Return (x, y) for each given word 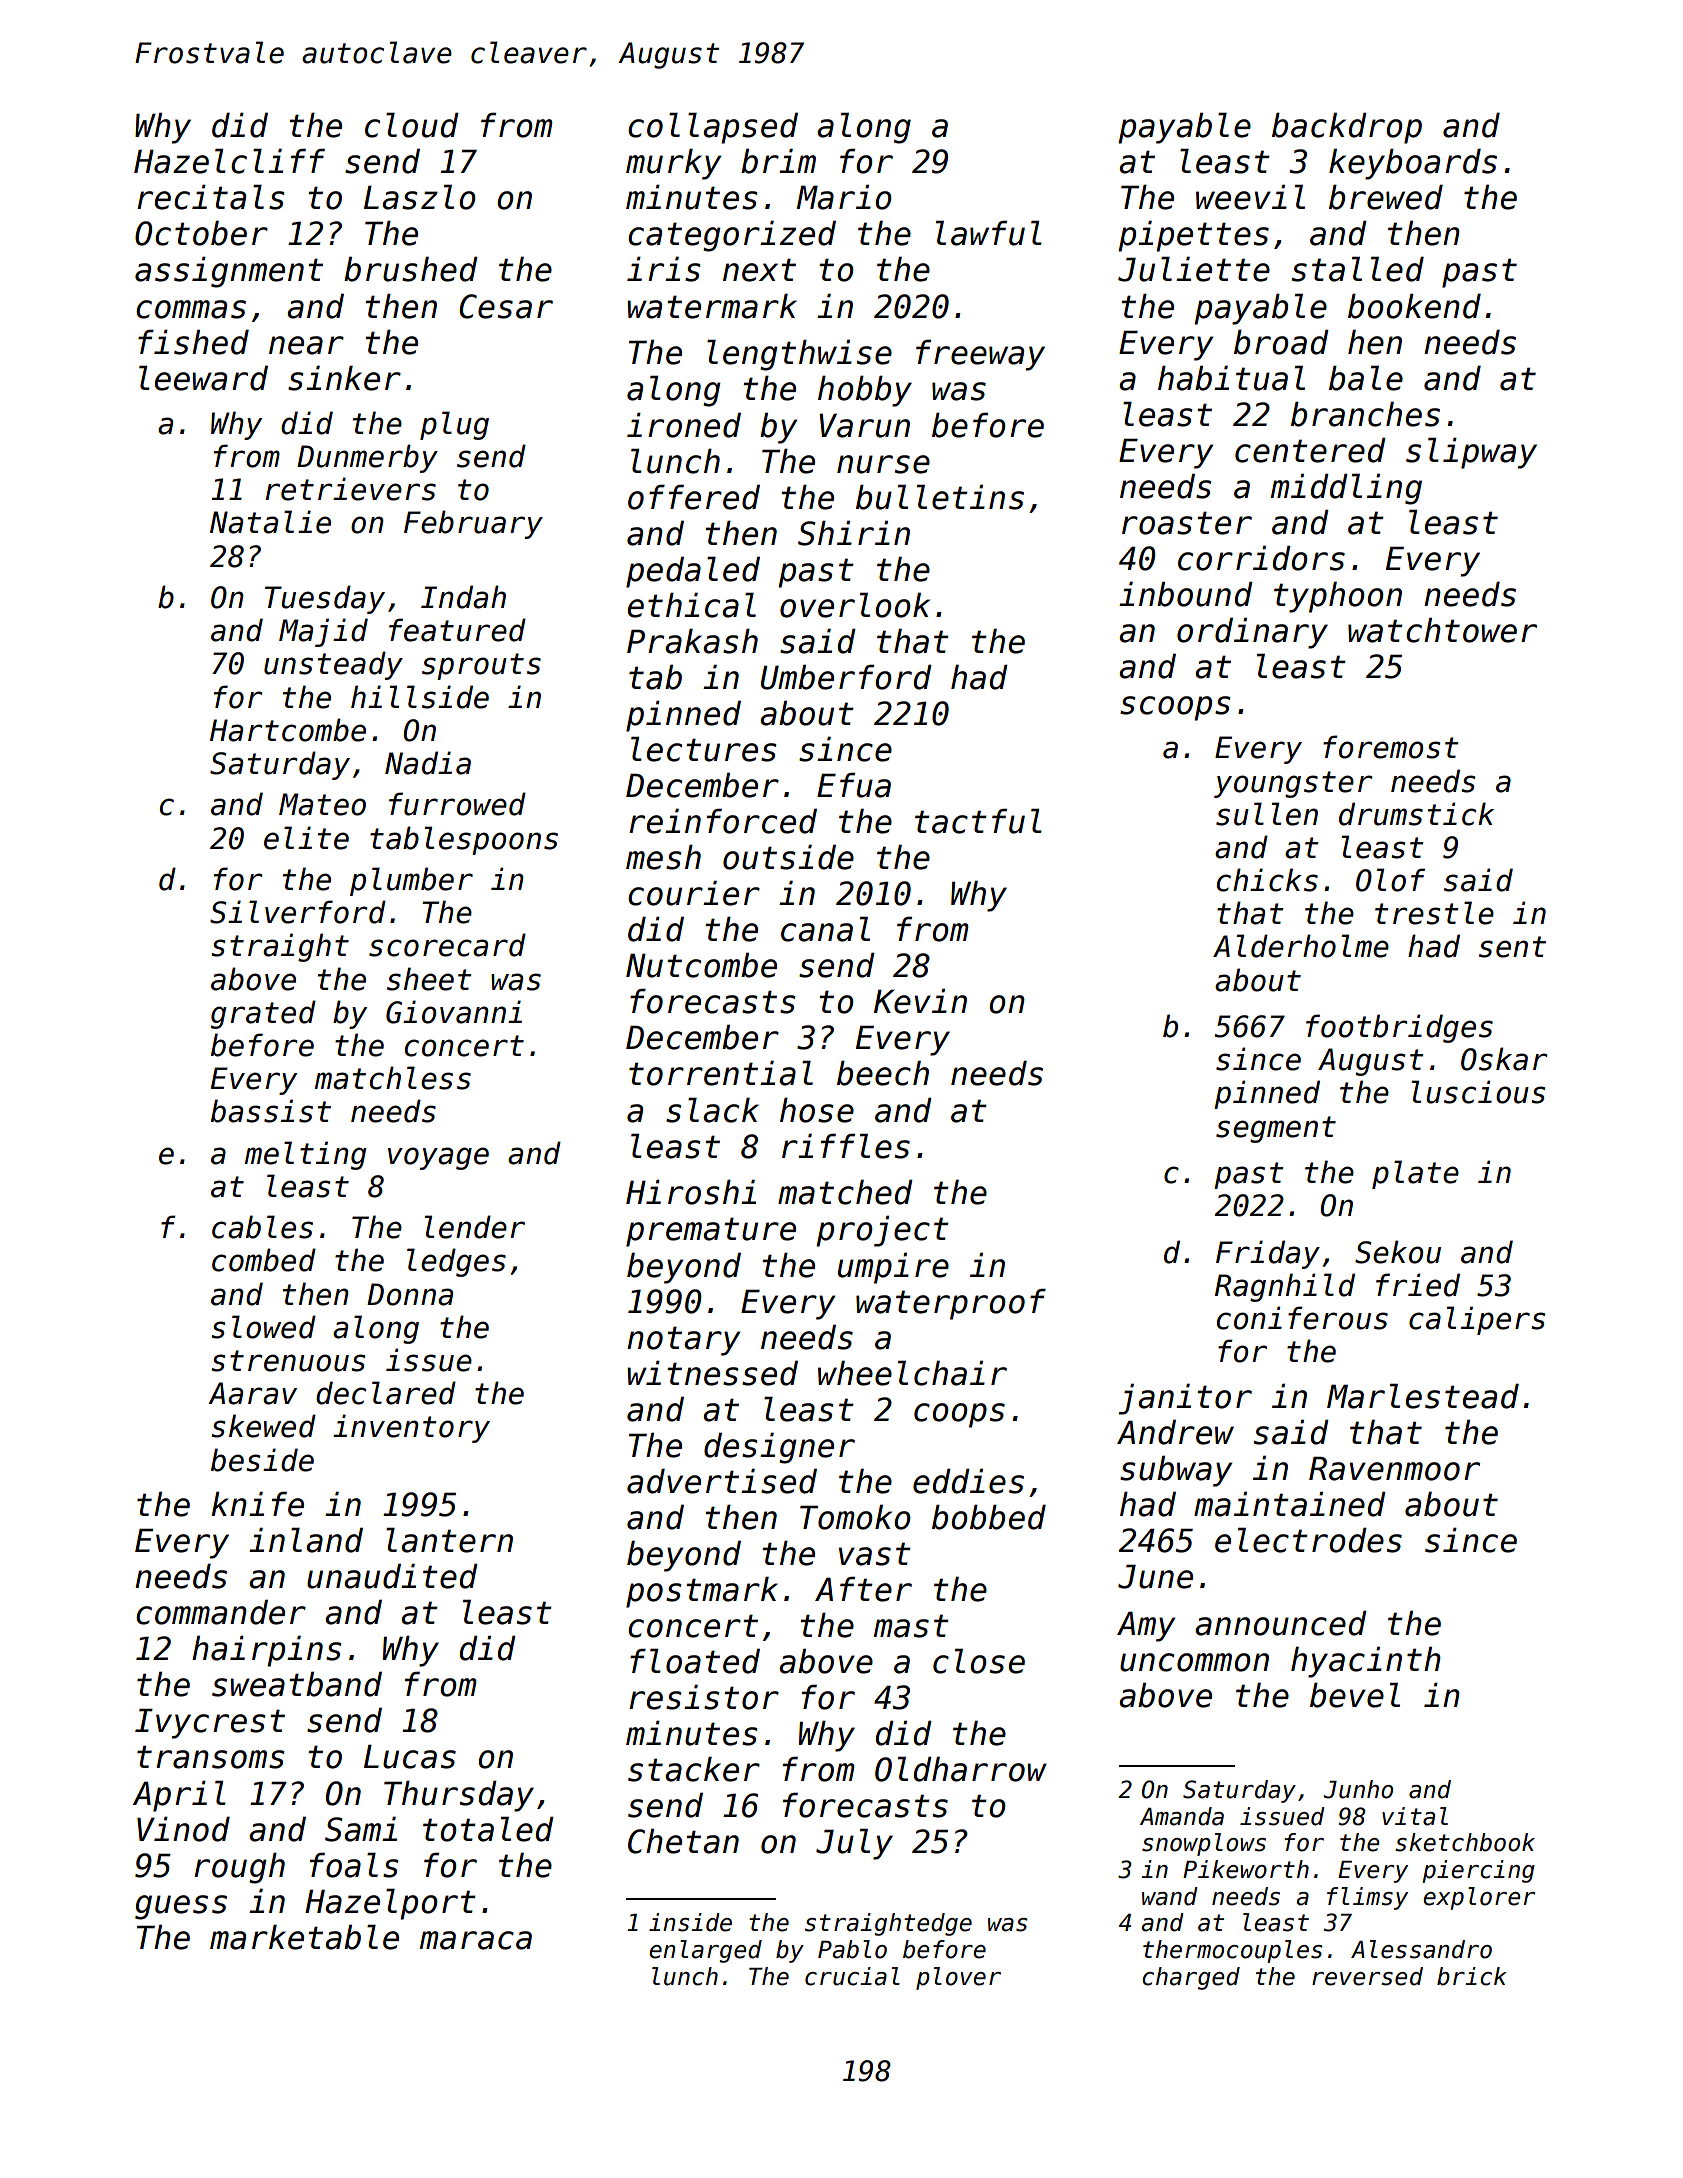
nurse (883, 464)
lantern (449, 1540)
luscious (1478, 1092)
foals (354, 1865)
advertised (722, 1481)
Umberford (846, 677)
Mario (844, 197)
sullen (1267, 814)
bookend (1414, 306)
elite (306, 838)
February (473, 524)
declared (386, 1393)
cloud (412, 125)
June (1155, 1576)
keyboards (1413, 164)
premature (711, 1232)
